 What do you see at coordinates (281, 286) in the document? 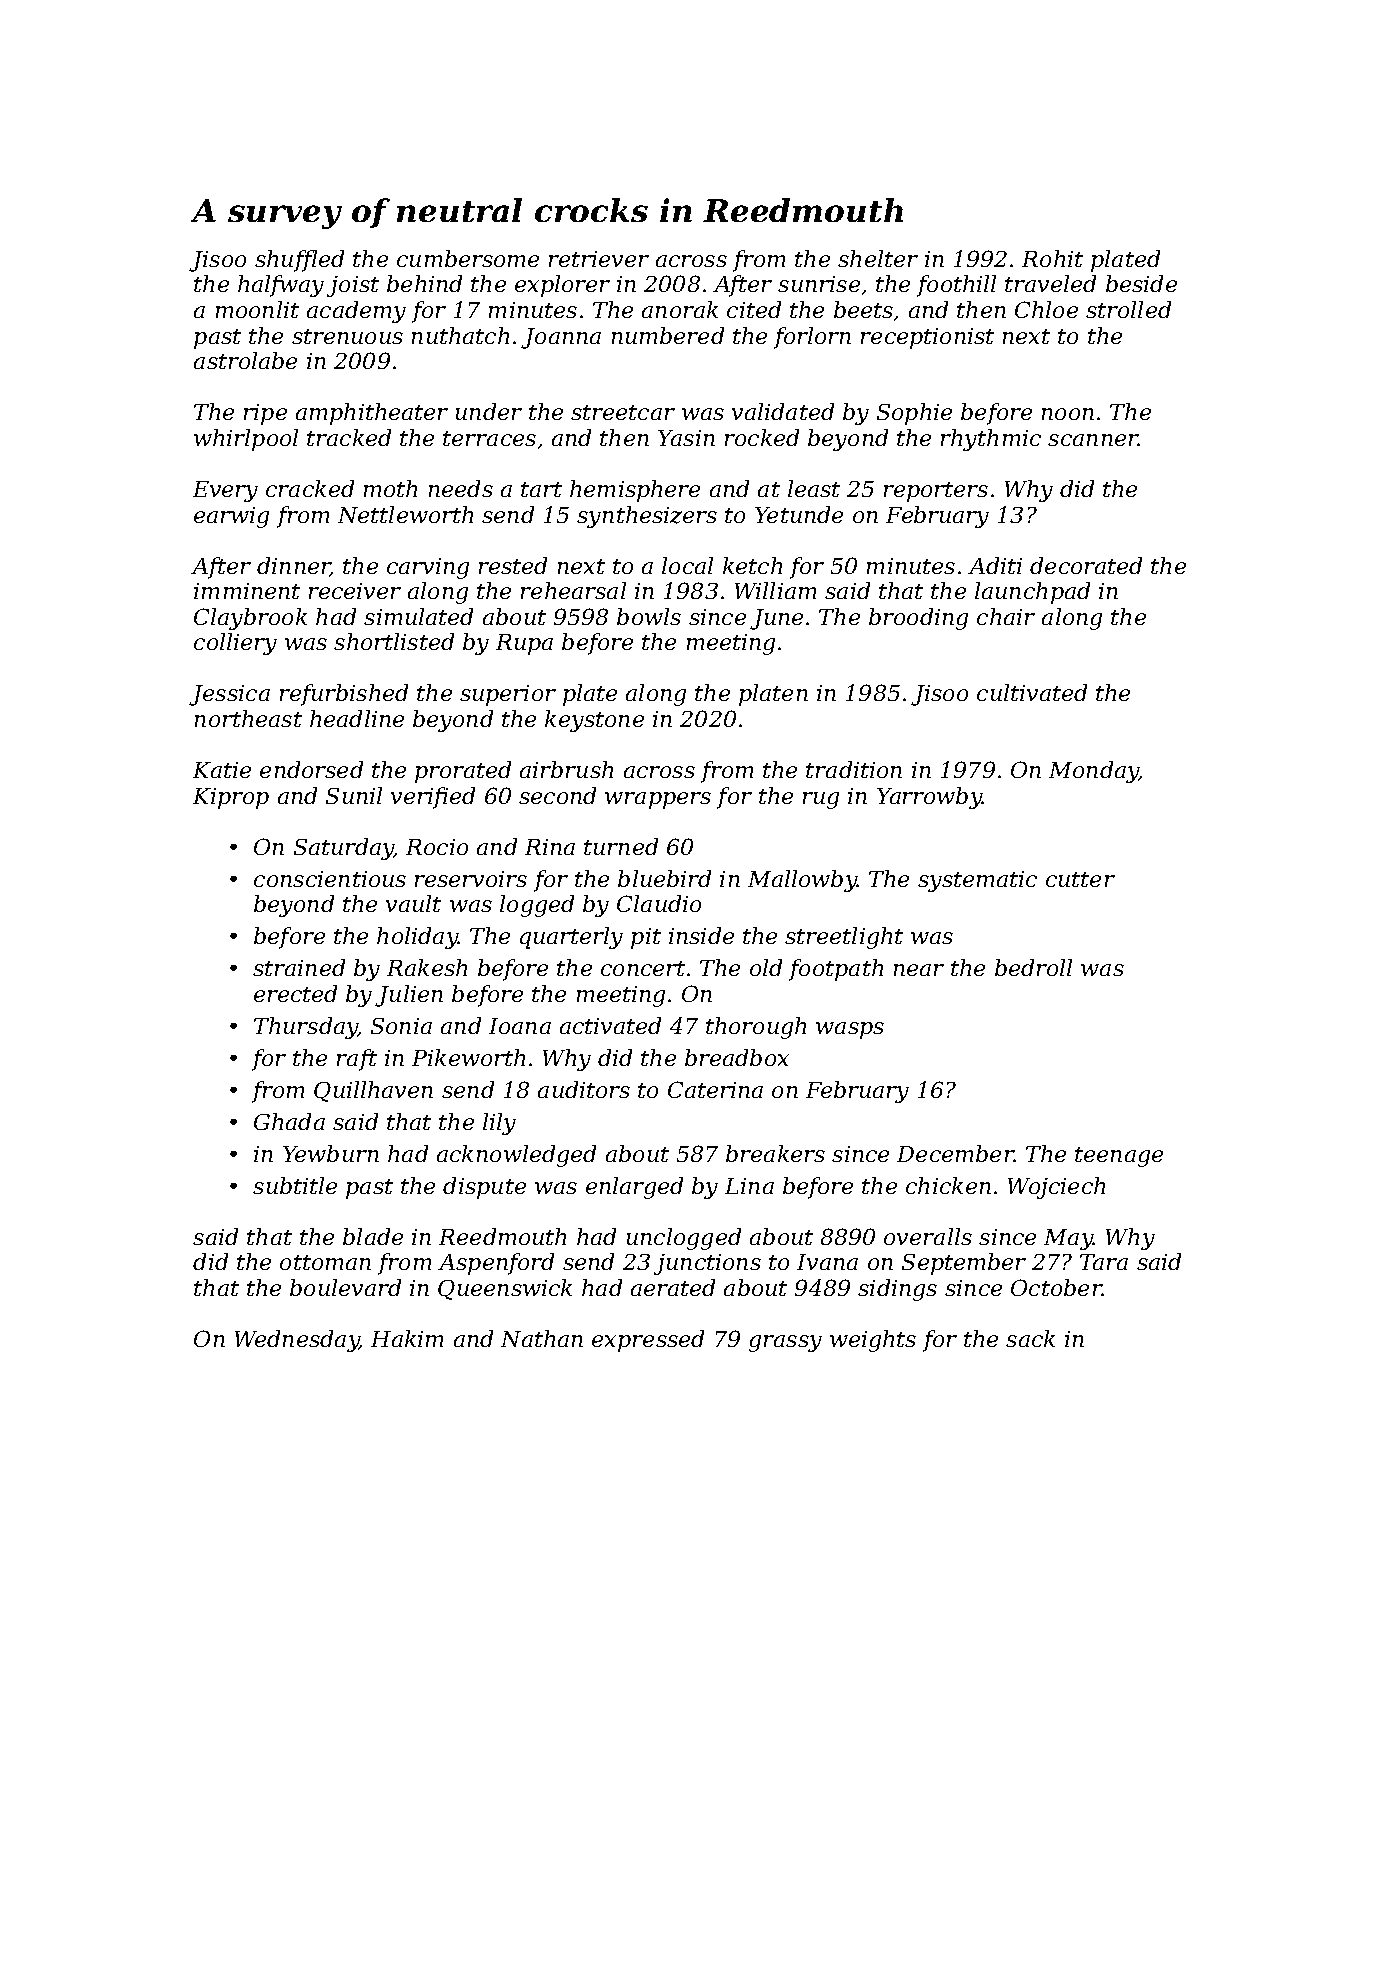
I see `halfway` at bounding box center [281, 286].
